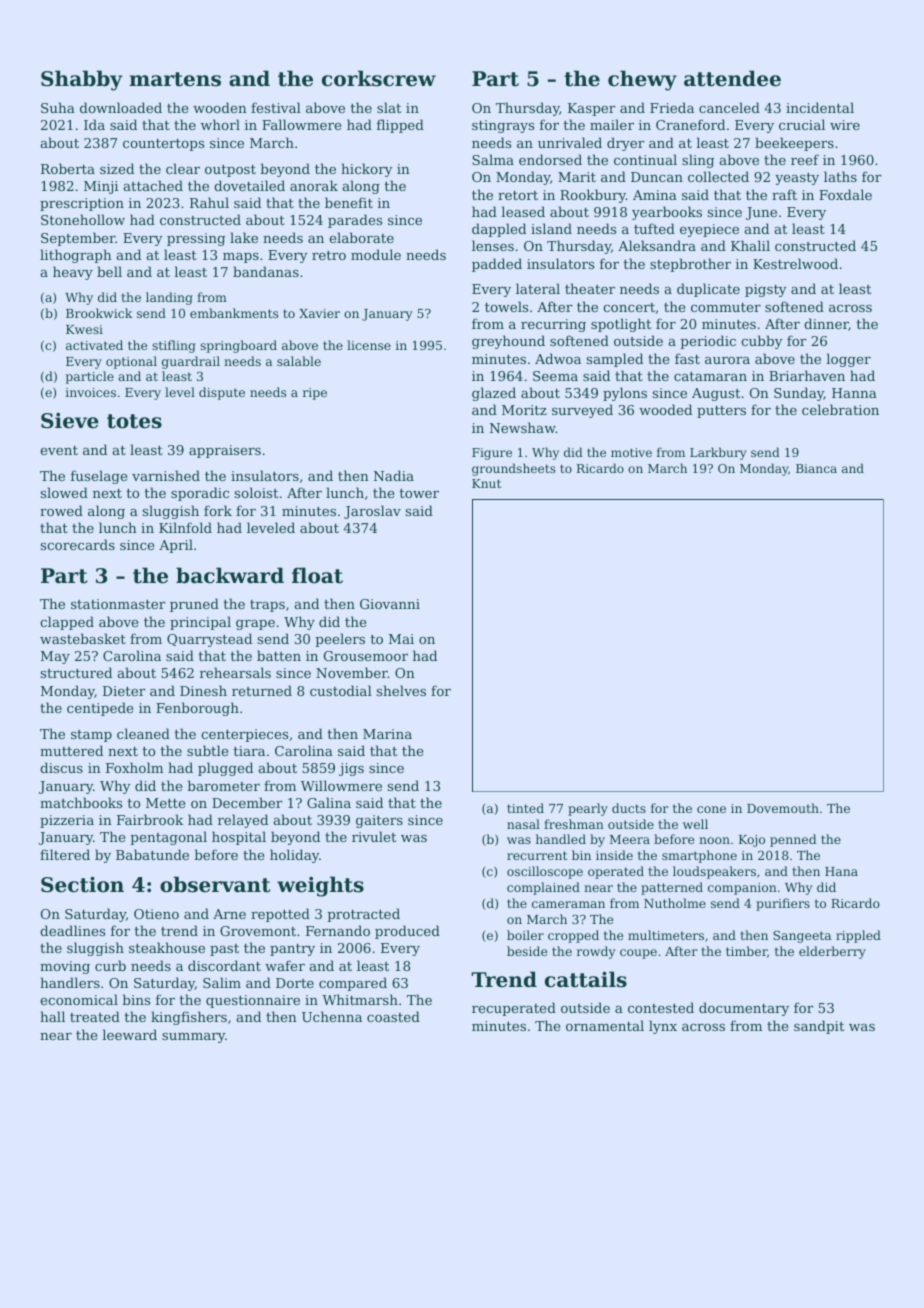 Image resolution: width=924 pixels, height=1308 pixels. I want to click on clapped, so click(67, 623).
